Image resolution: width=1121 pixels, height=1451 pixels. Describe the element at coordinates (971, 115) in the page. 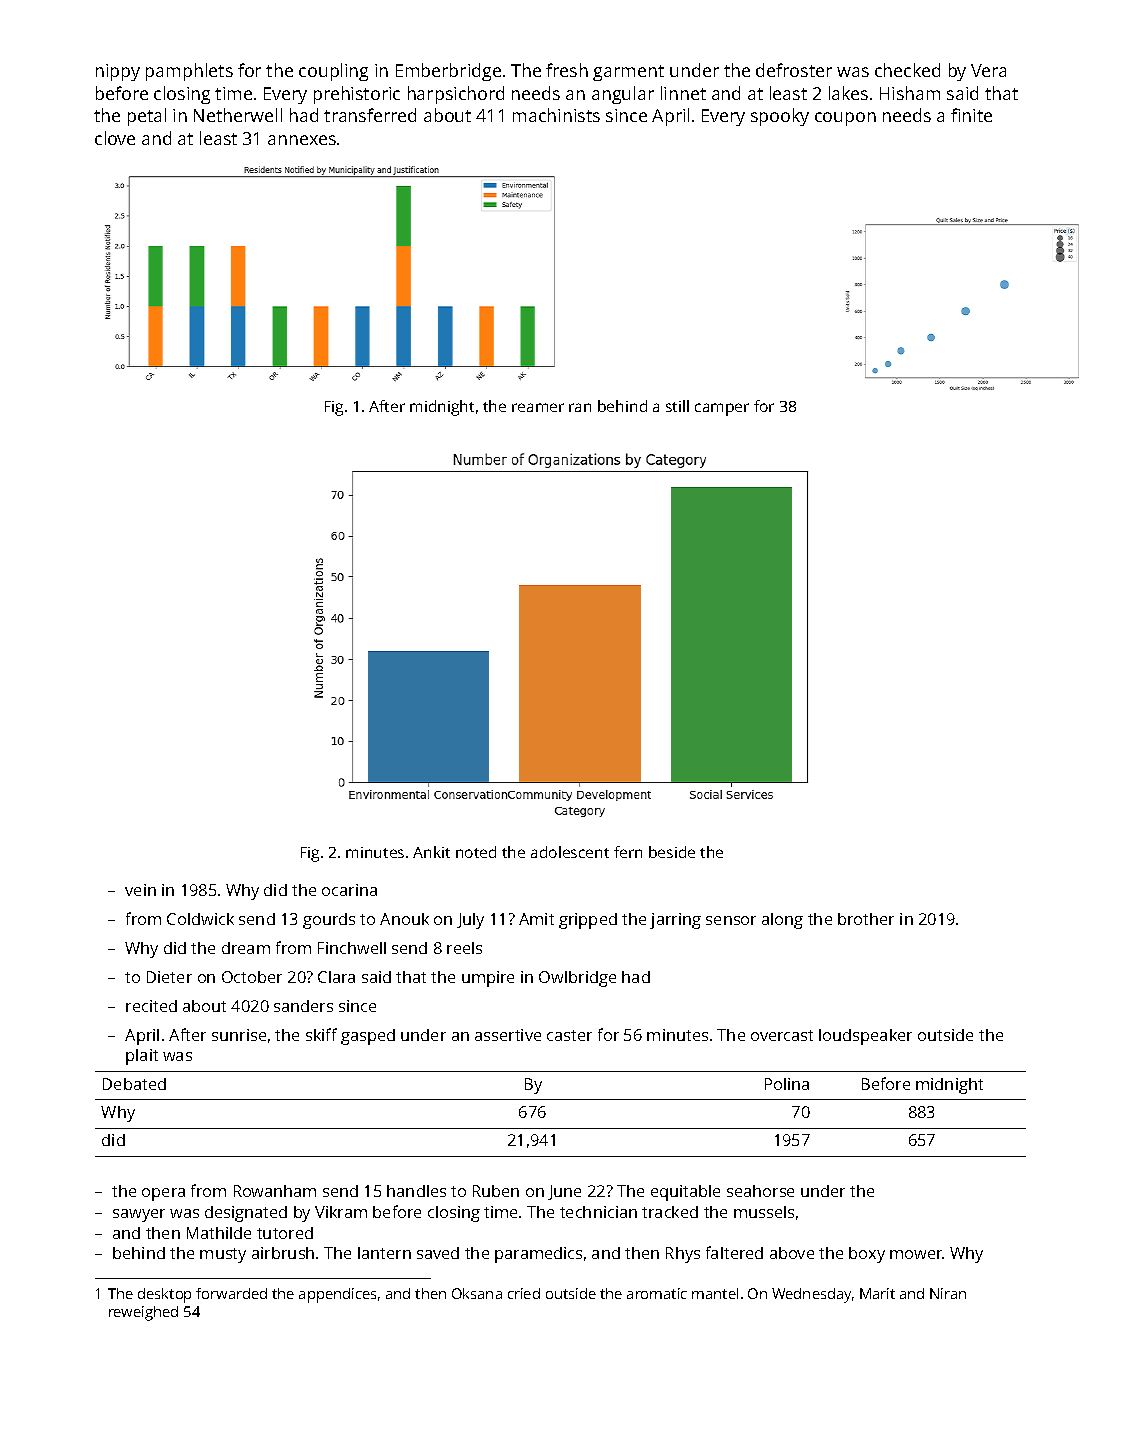

I see `finite` at that location.
